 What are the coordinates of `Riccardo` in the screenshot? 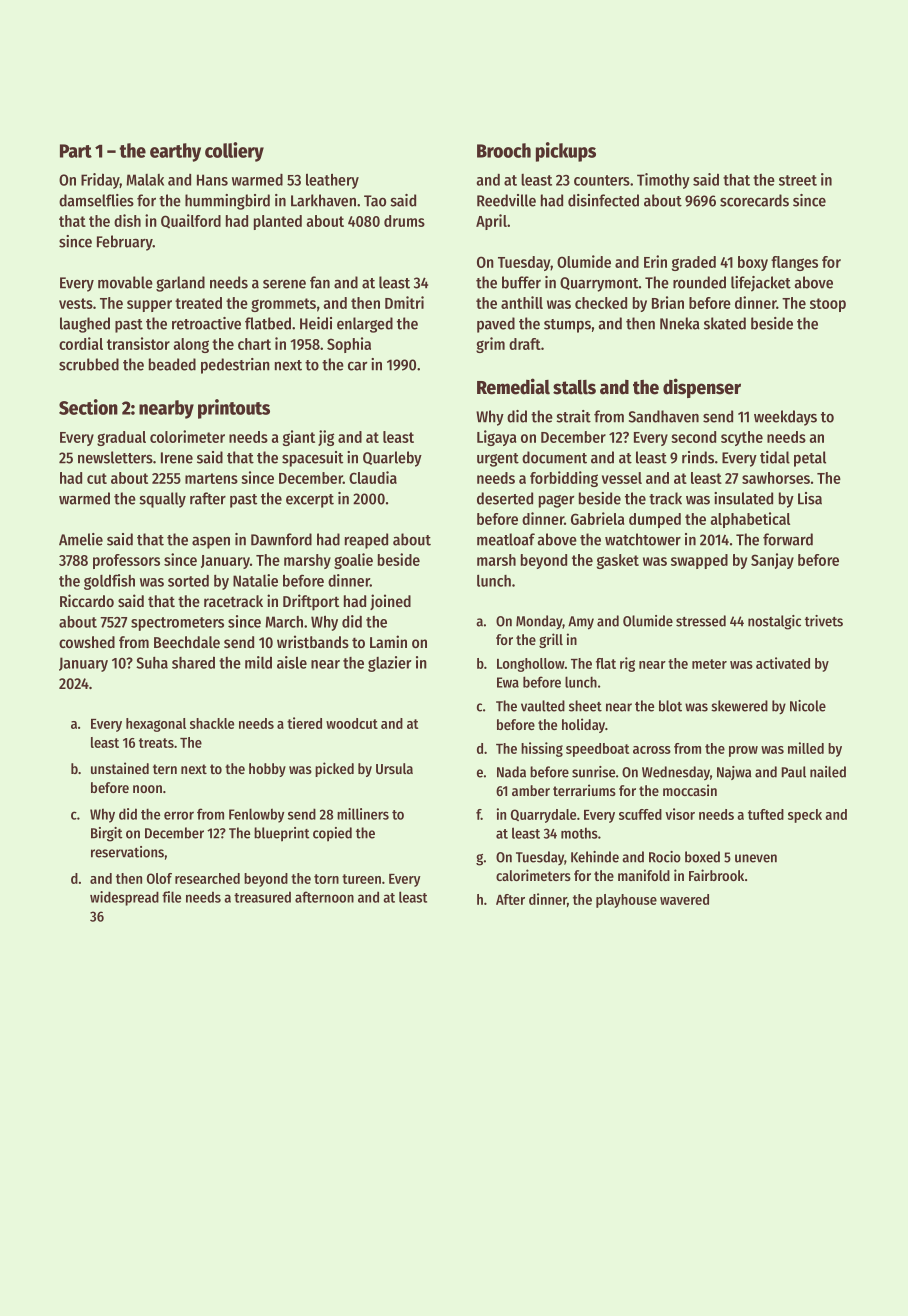 It's located at (87, 600).
